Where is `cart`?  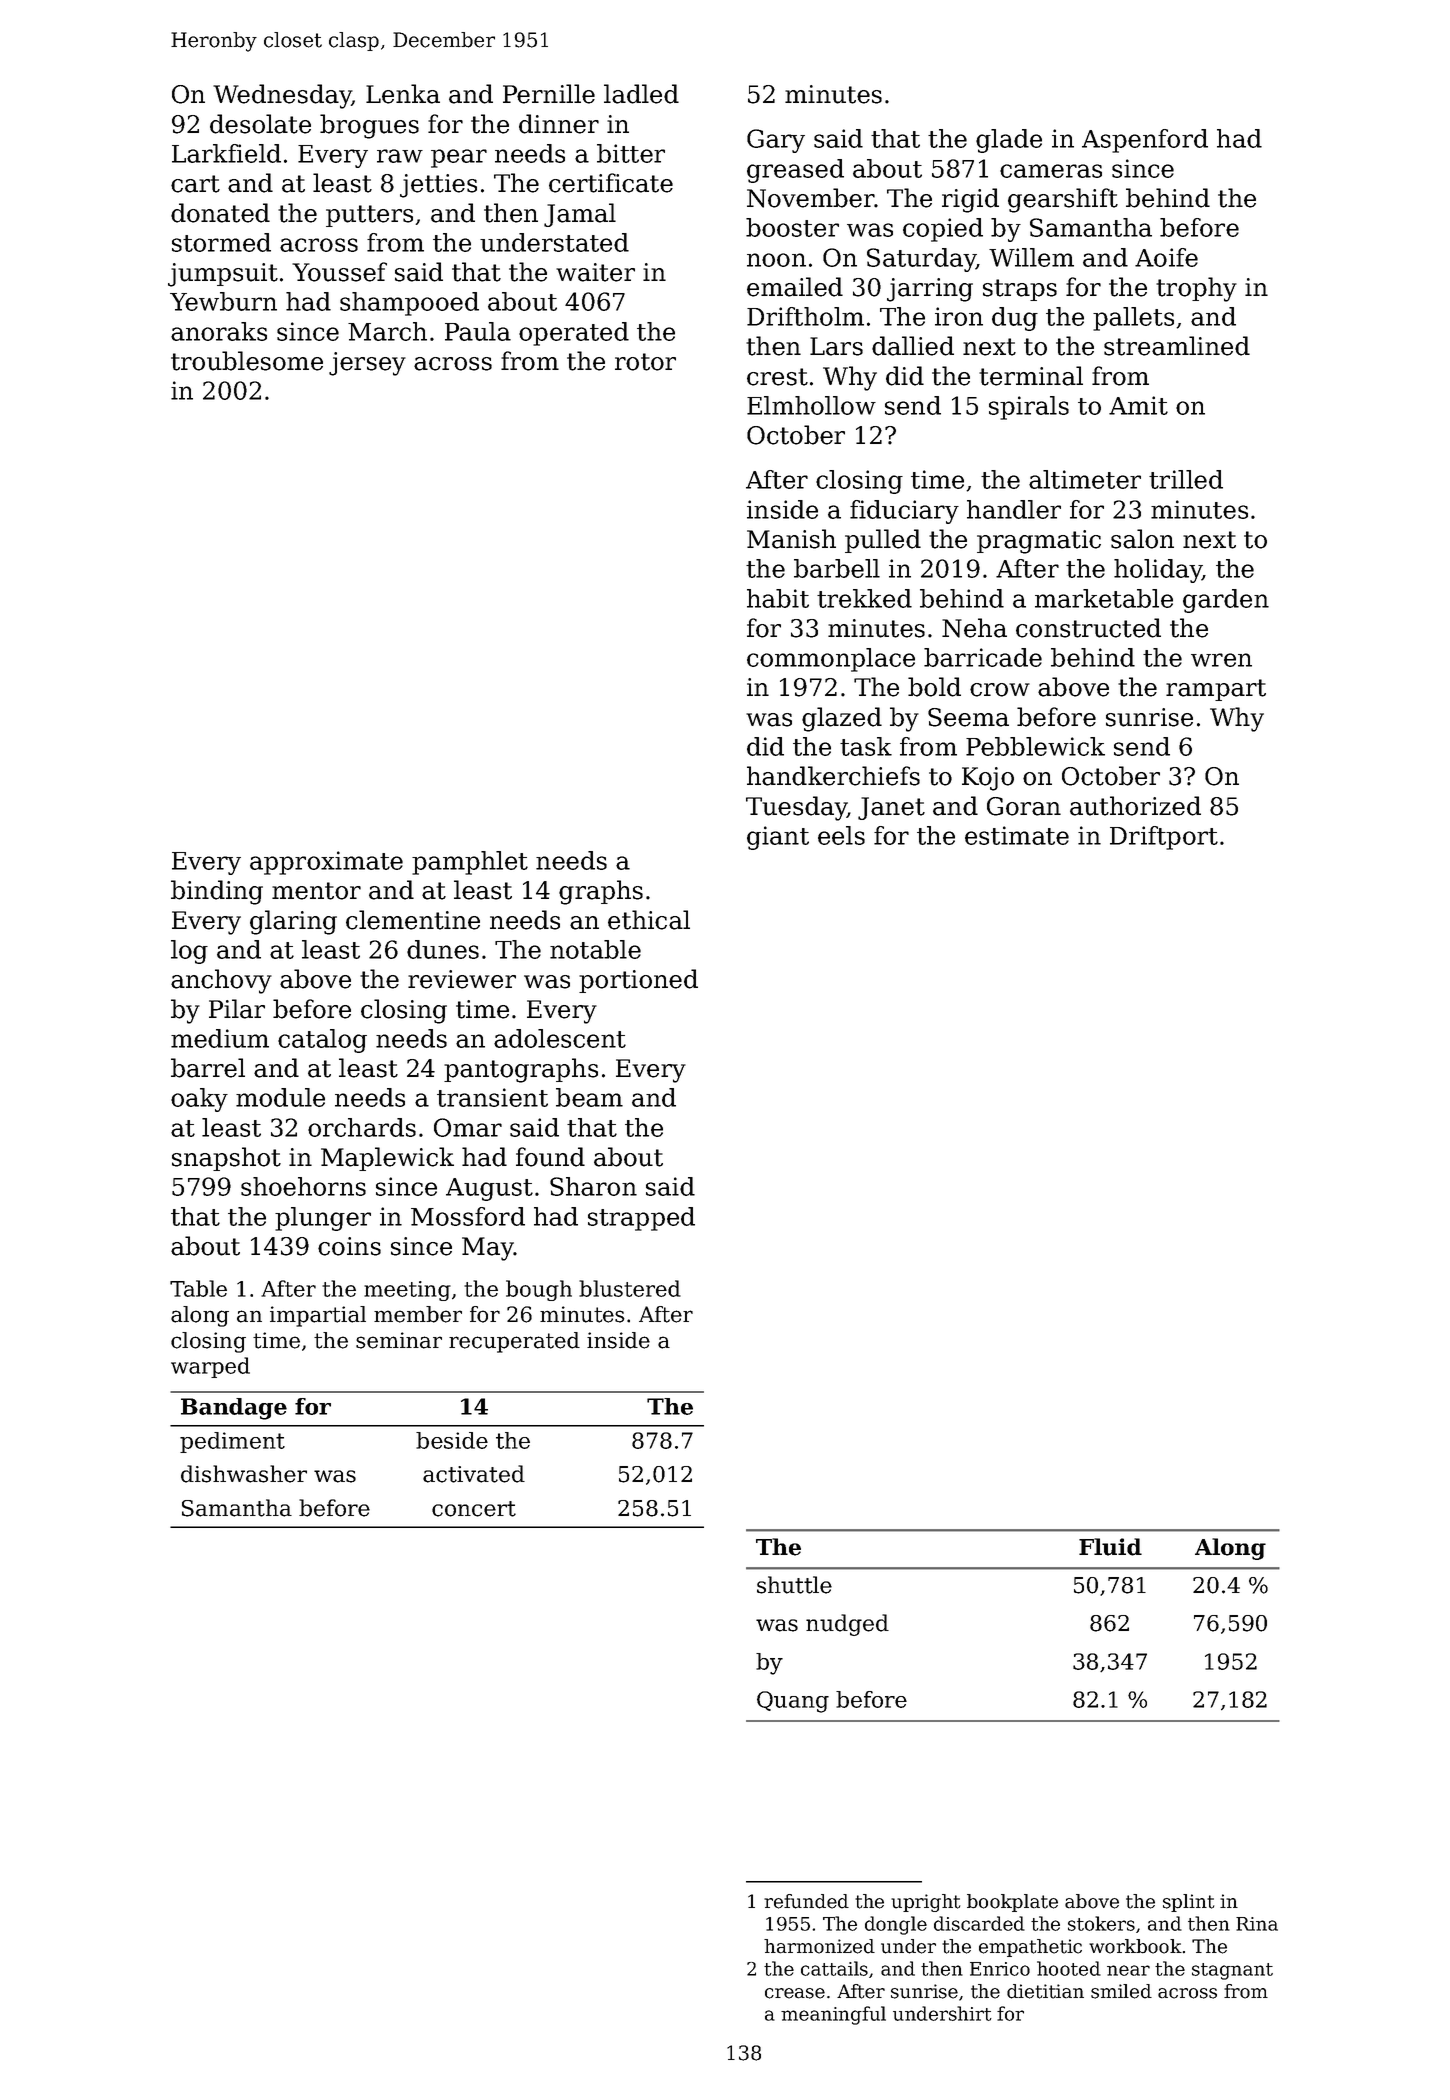
cart is located at coordinates (195, 184).
